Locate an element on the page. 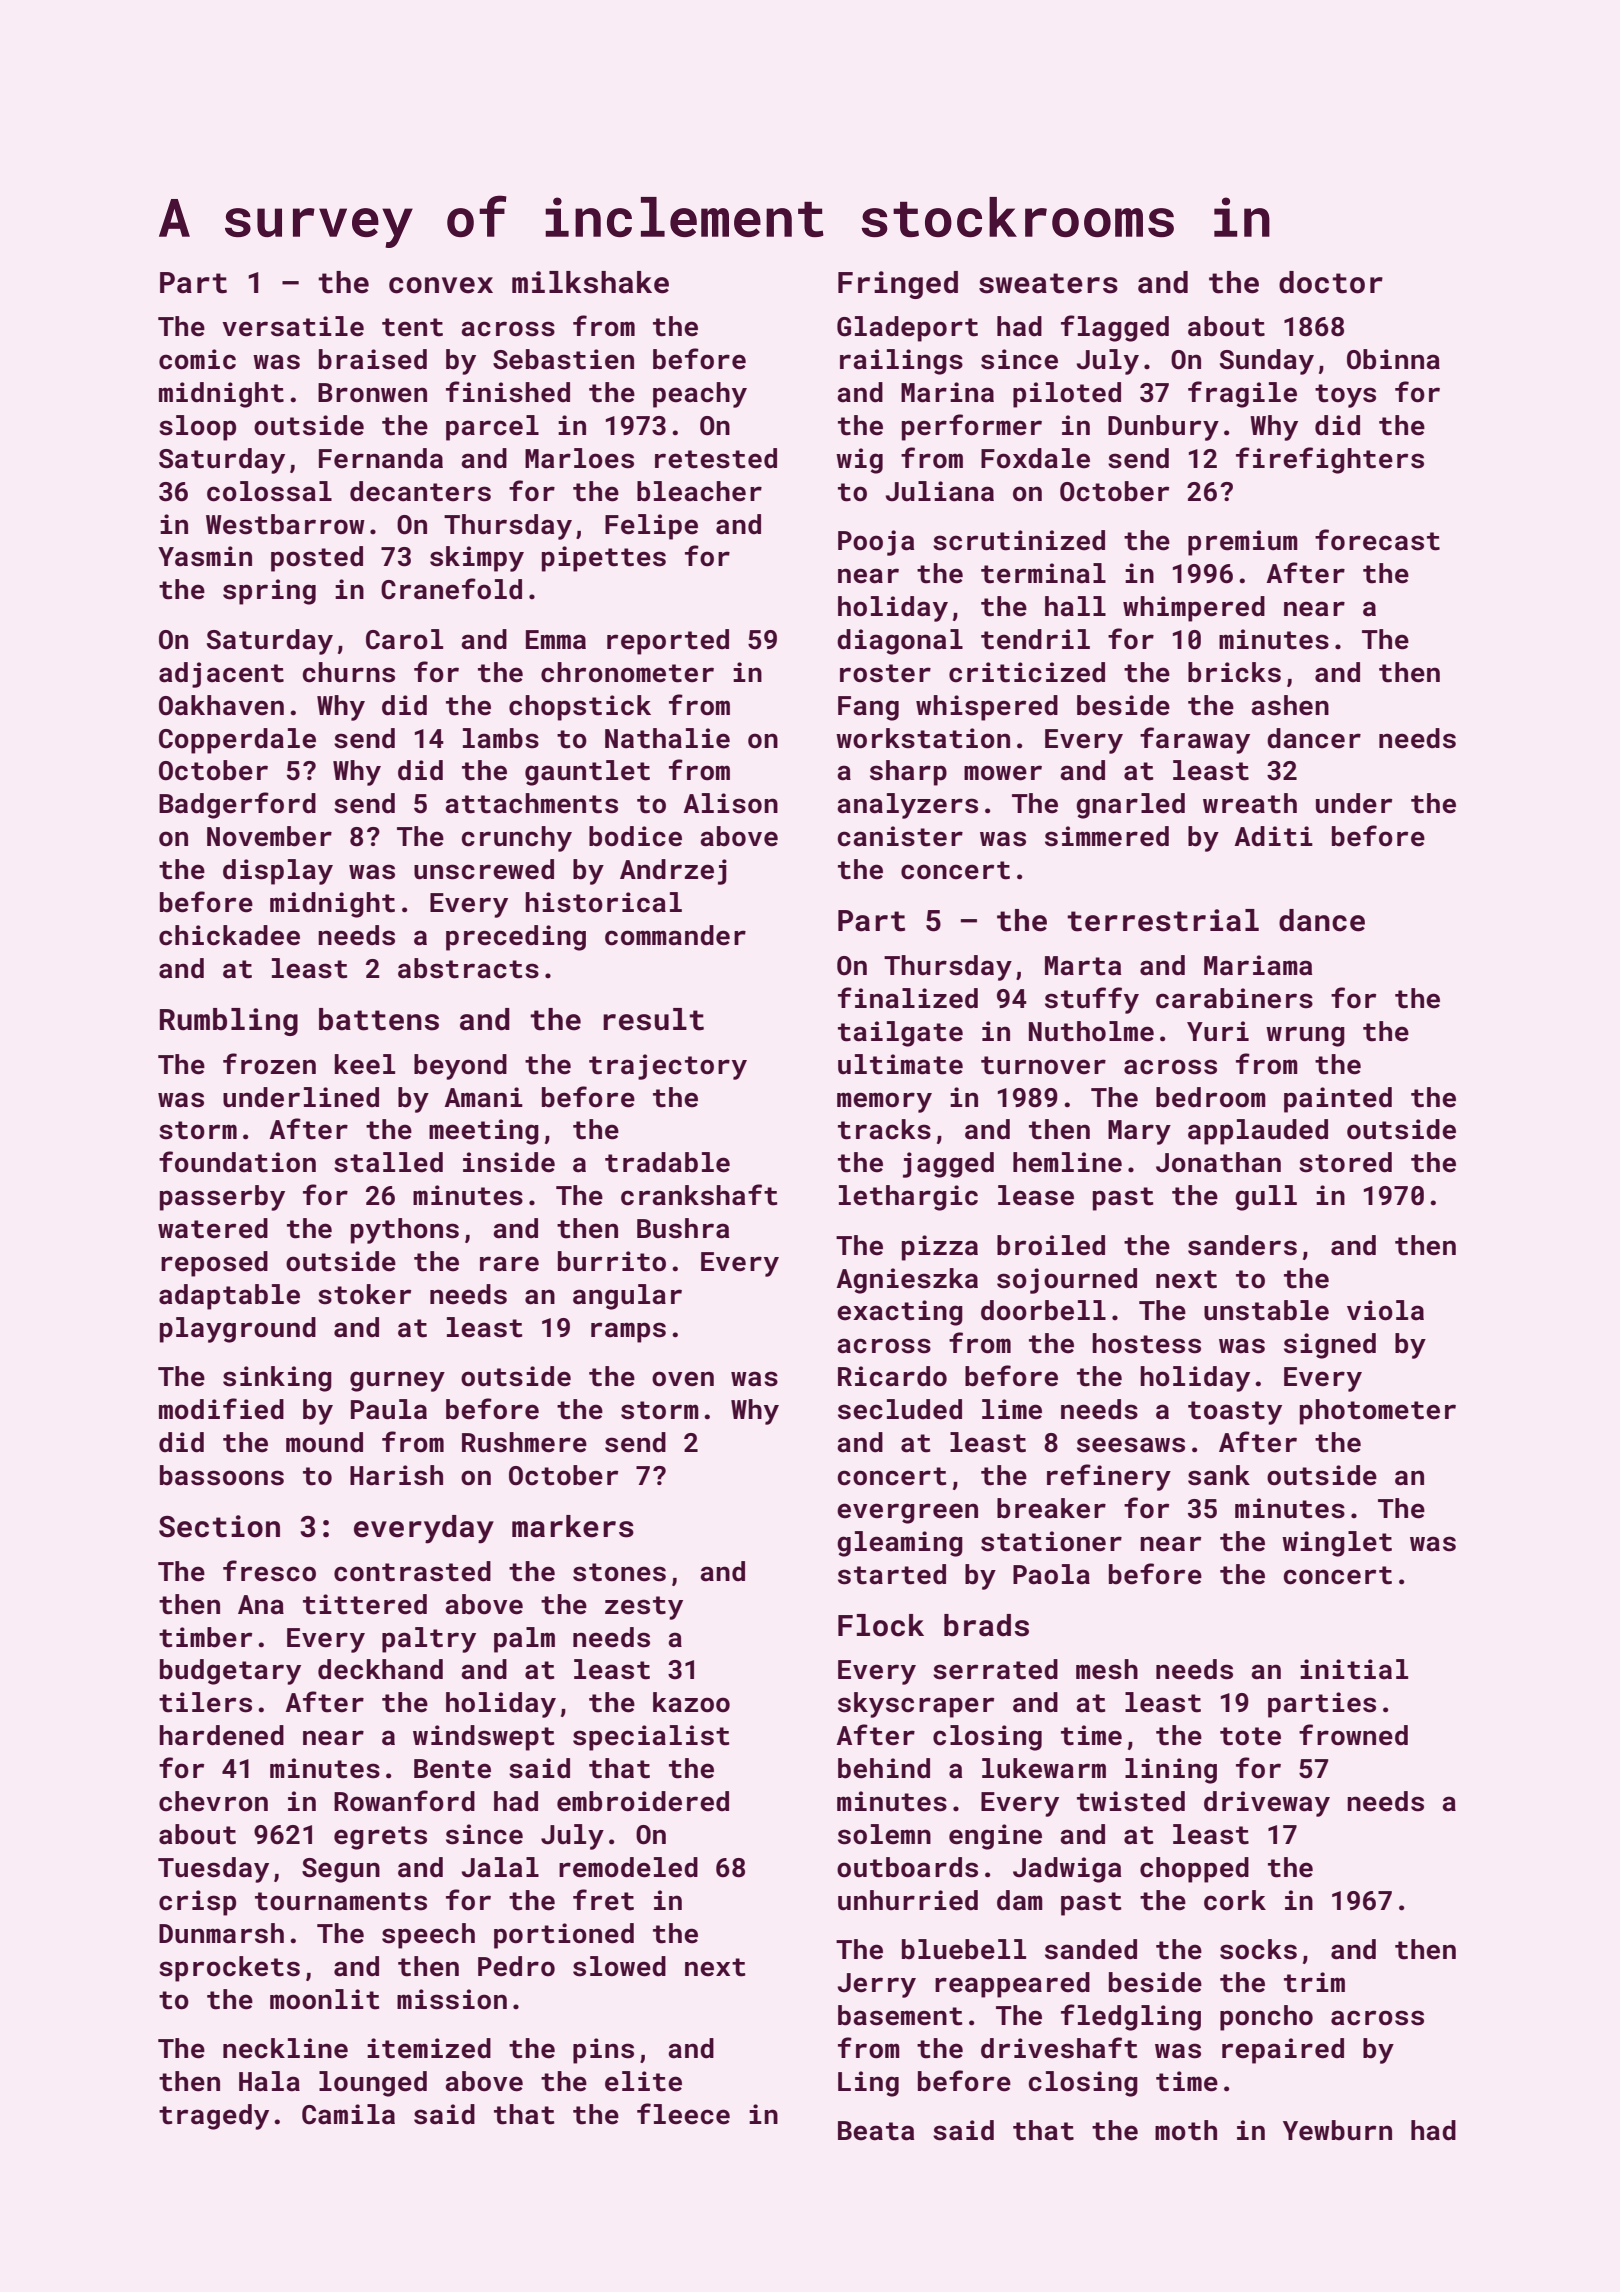 Image resolution: width=1620 pixels, height=2292 pixels. photometer is located at coordinates (1378, 1412).
